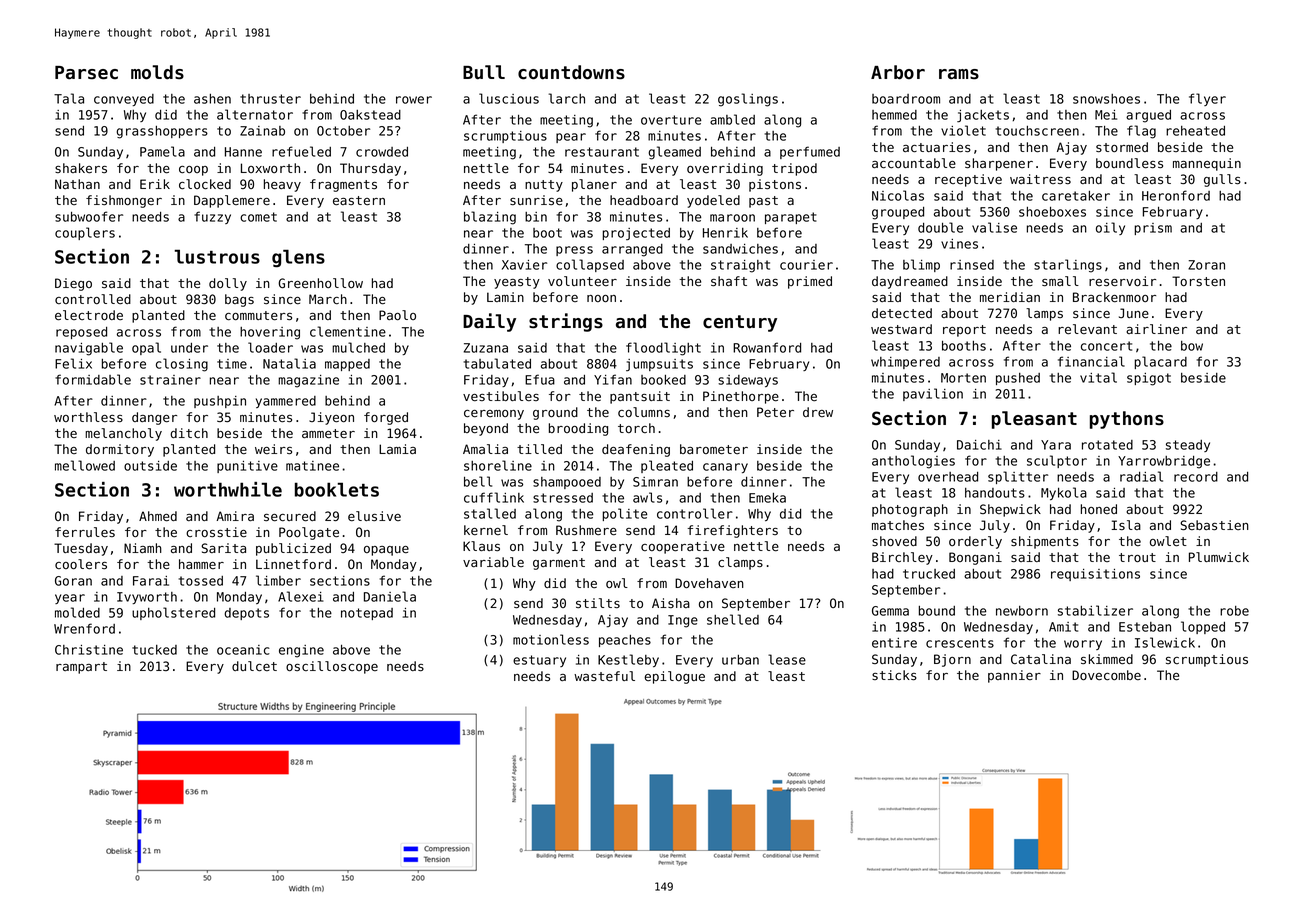 The width and height of the screenshot is (1308, 924). Describe the element at coordinates (1099, 509) in the screenshot. I see `honed` at that location.
